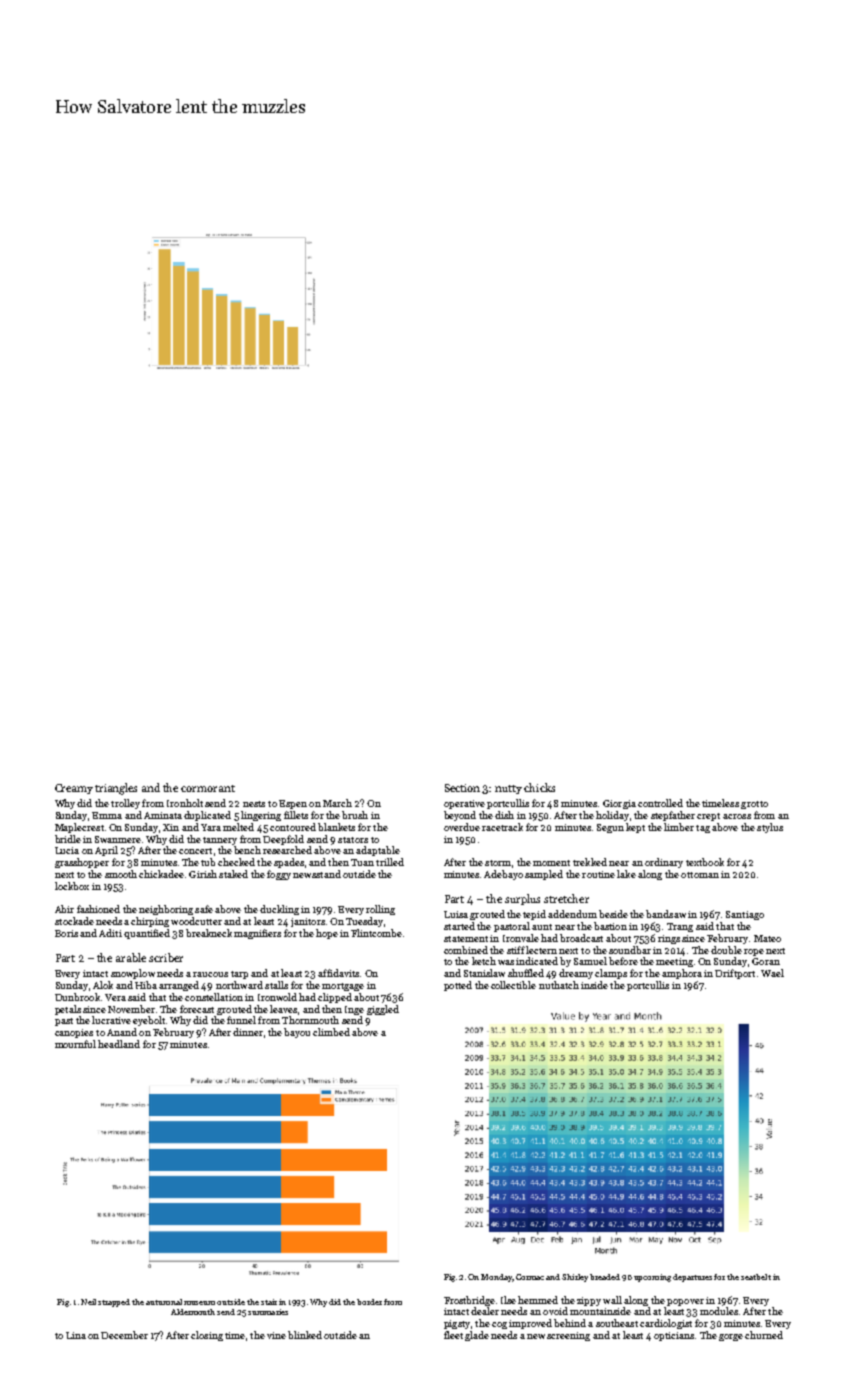 This screenshot has height=1400, width=849. Describe the element at coordinates (682, 974) in the screenshot. I see `amphora` at that location.
